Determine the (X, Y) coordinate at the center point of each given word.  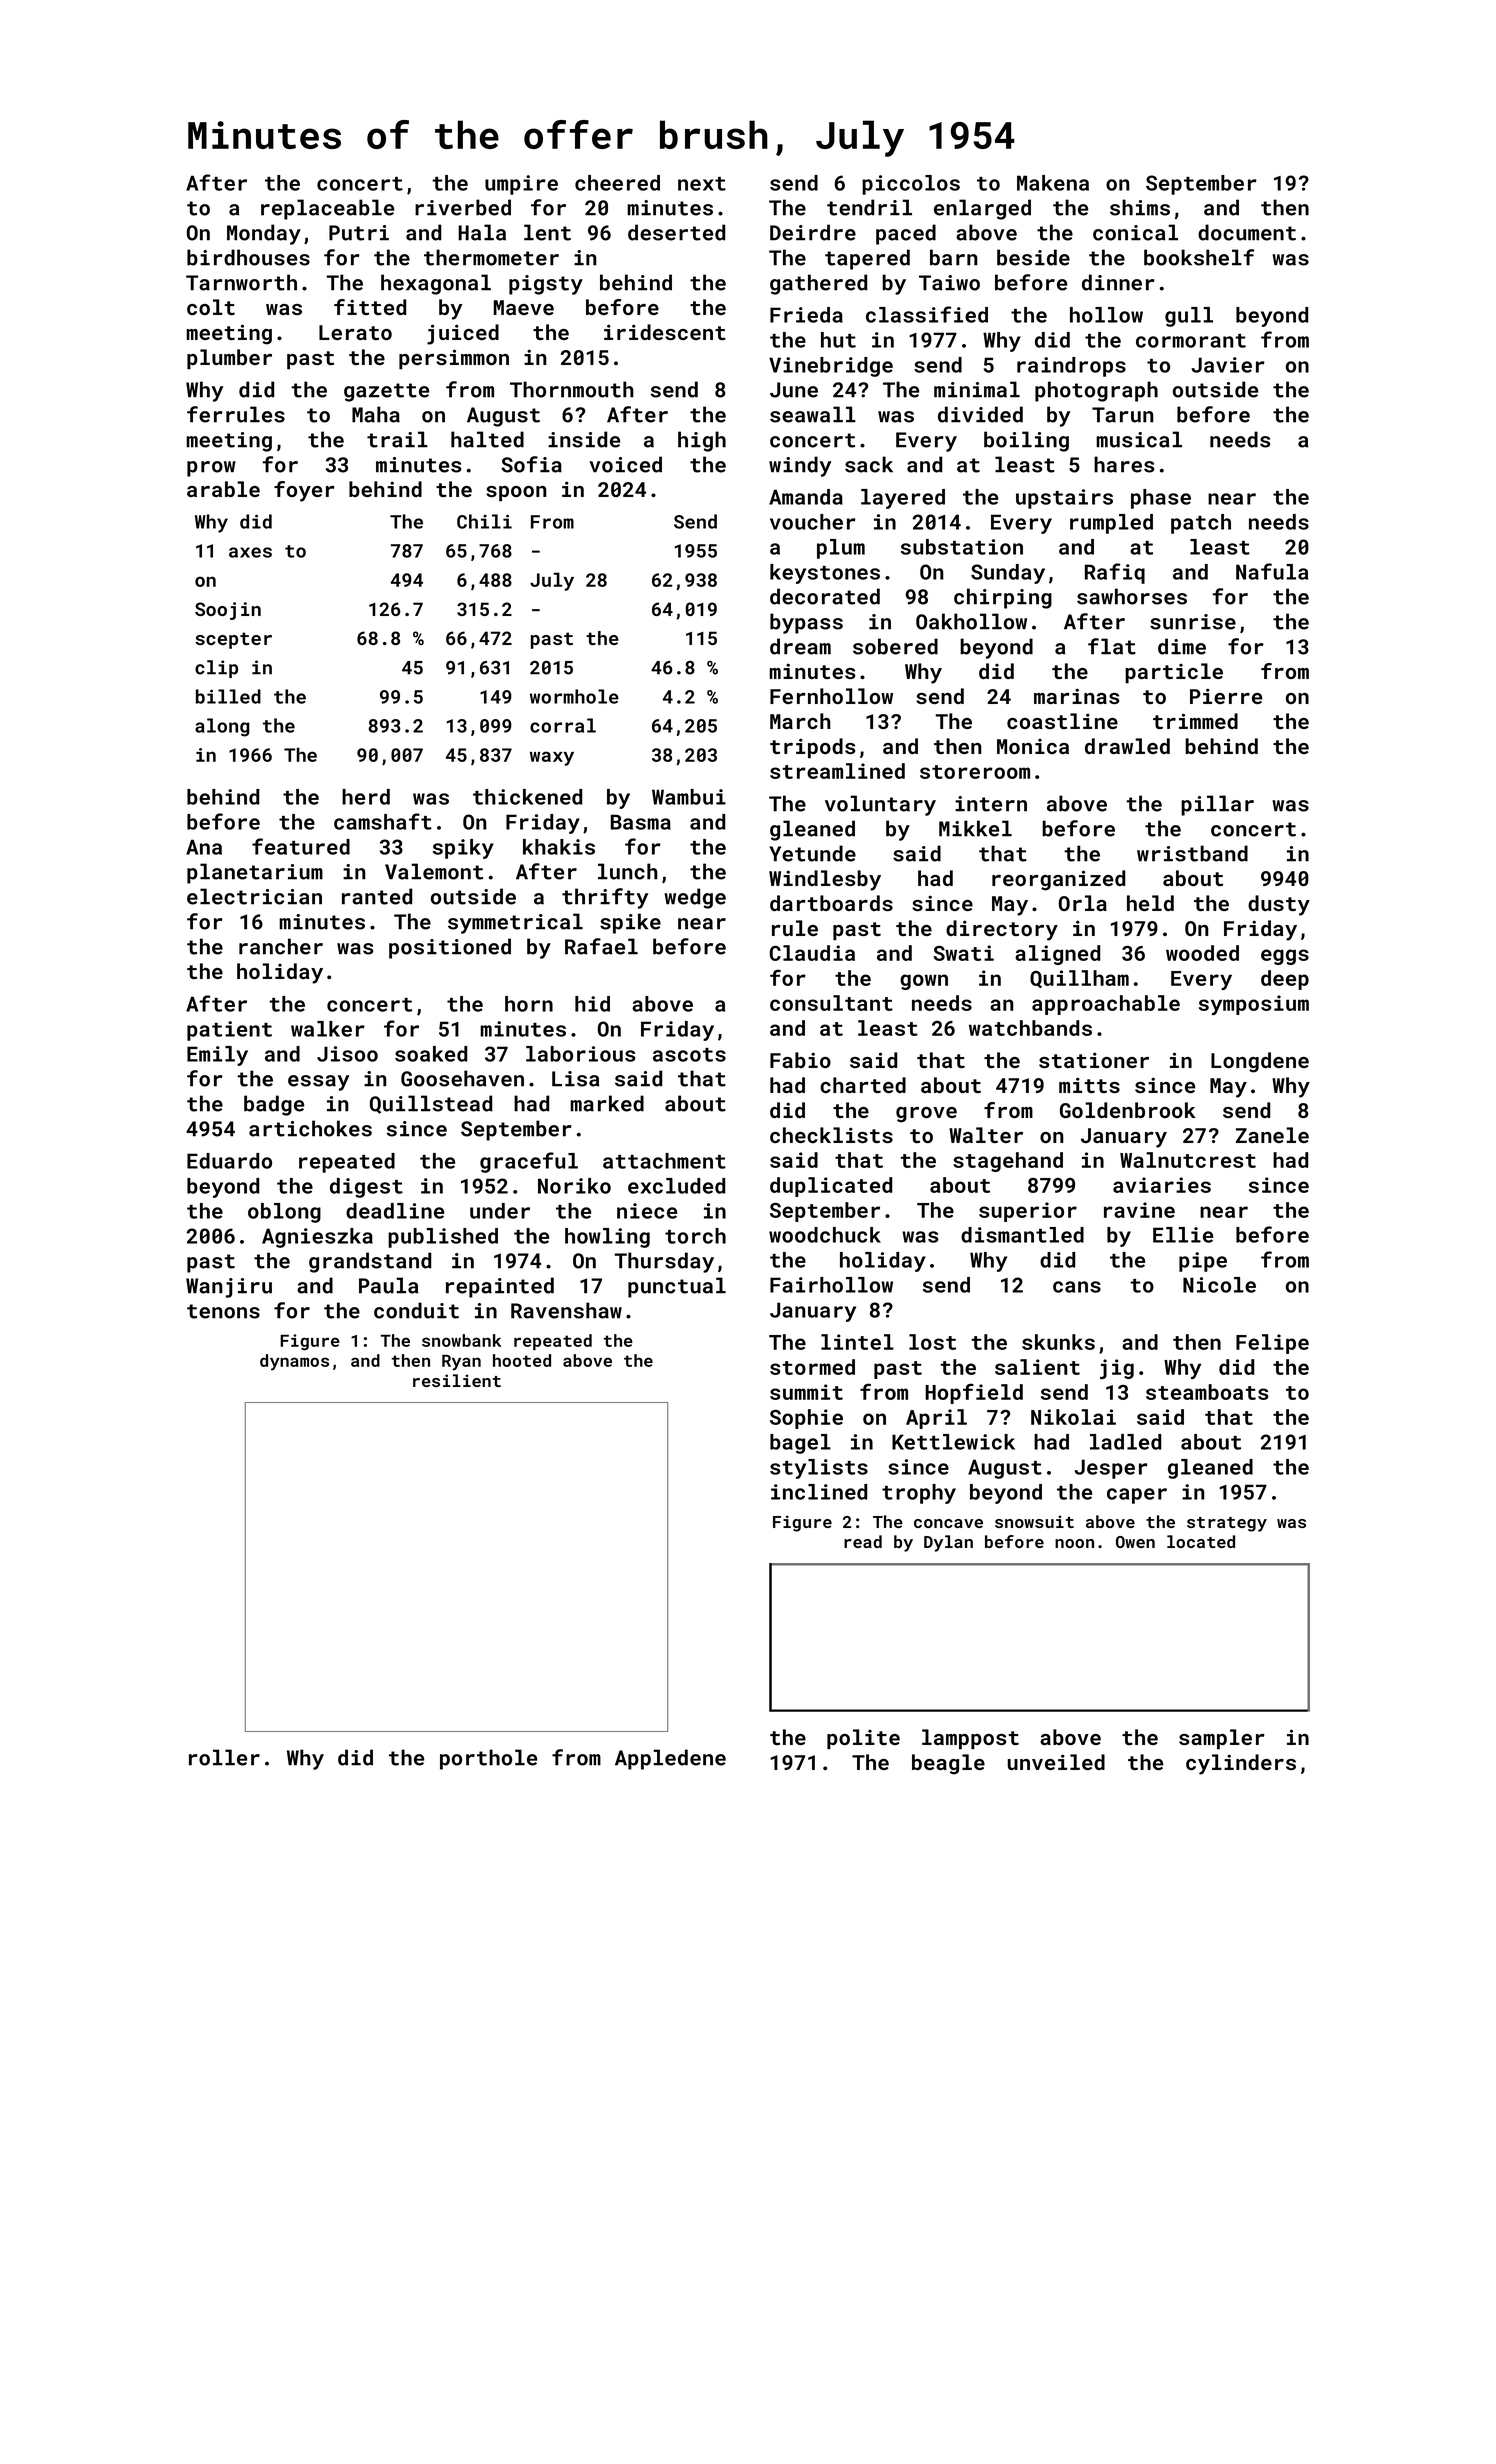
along (222, 727)
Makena (1053, 183)
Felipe (1272, 1344)
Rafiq (1115, 573)
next (702, 184)
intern (991, 804)
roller (224, 1757)
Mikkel (975, 828)
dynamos (294, 1362)
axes (250, 552)
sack (869, 464)
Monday (264, 234)
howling (607, 1238)
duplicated (831, 1187)
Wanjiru (229, 1288)
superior (1028, 1212)
